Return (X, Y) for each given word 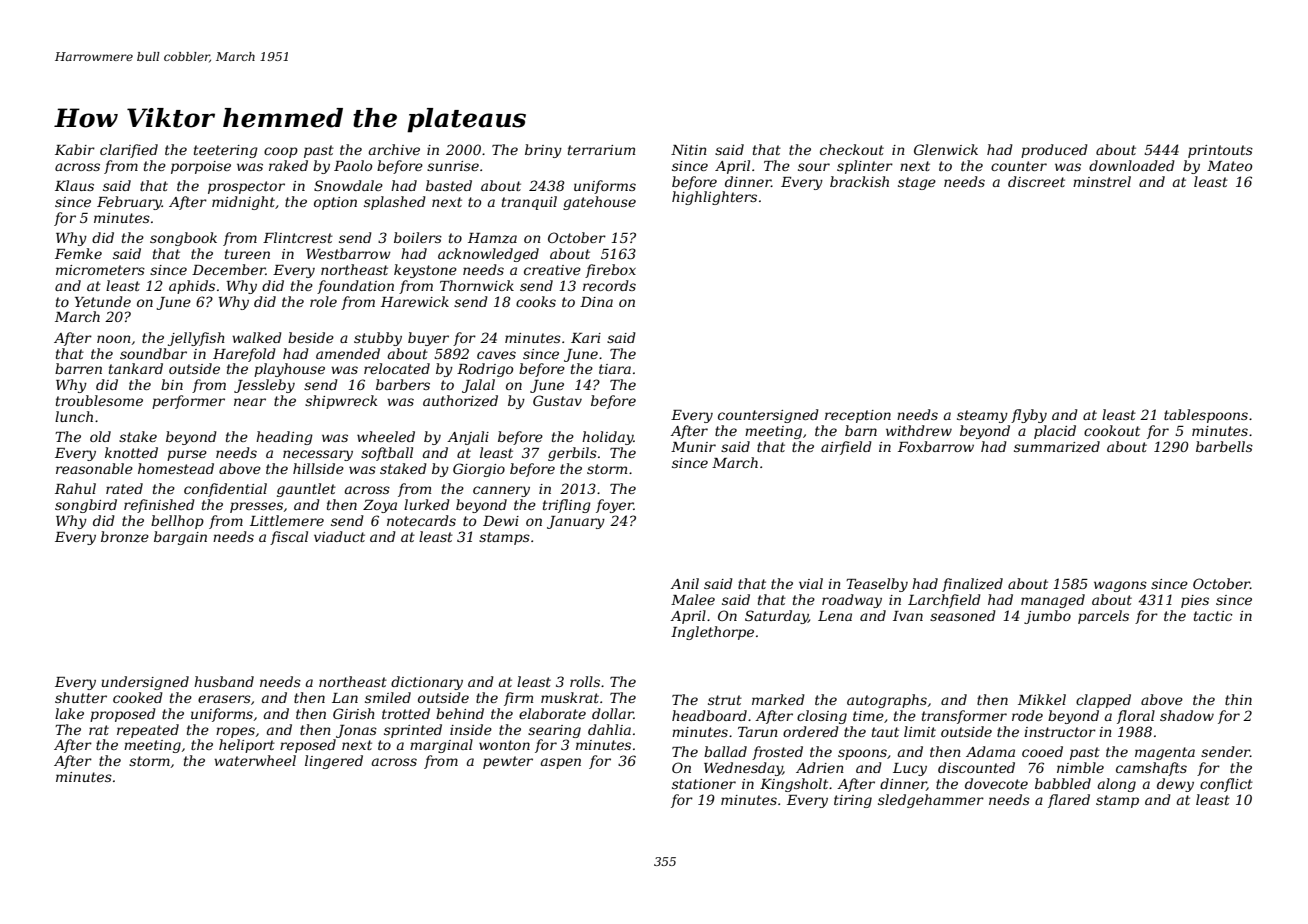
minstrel (1102, 181)
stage (917, 183)
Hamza (492, 238)
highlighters (714, 198)
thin (1238, 699)
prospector (246, 187)
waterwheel (255, 760)
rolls (585, 681)
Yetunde (103, 301)
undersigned (145, 683)
